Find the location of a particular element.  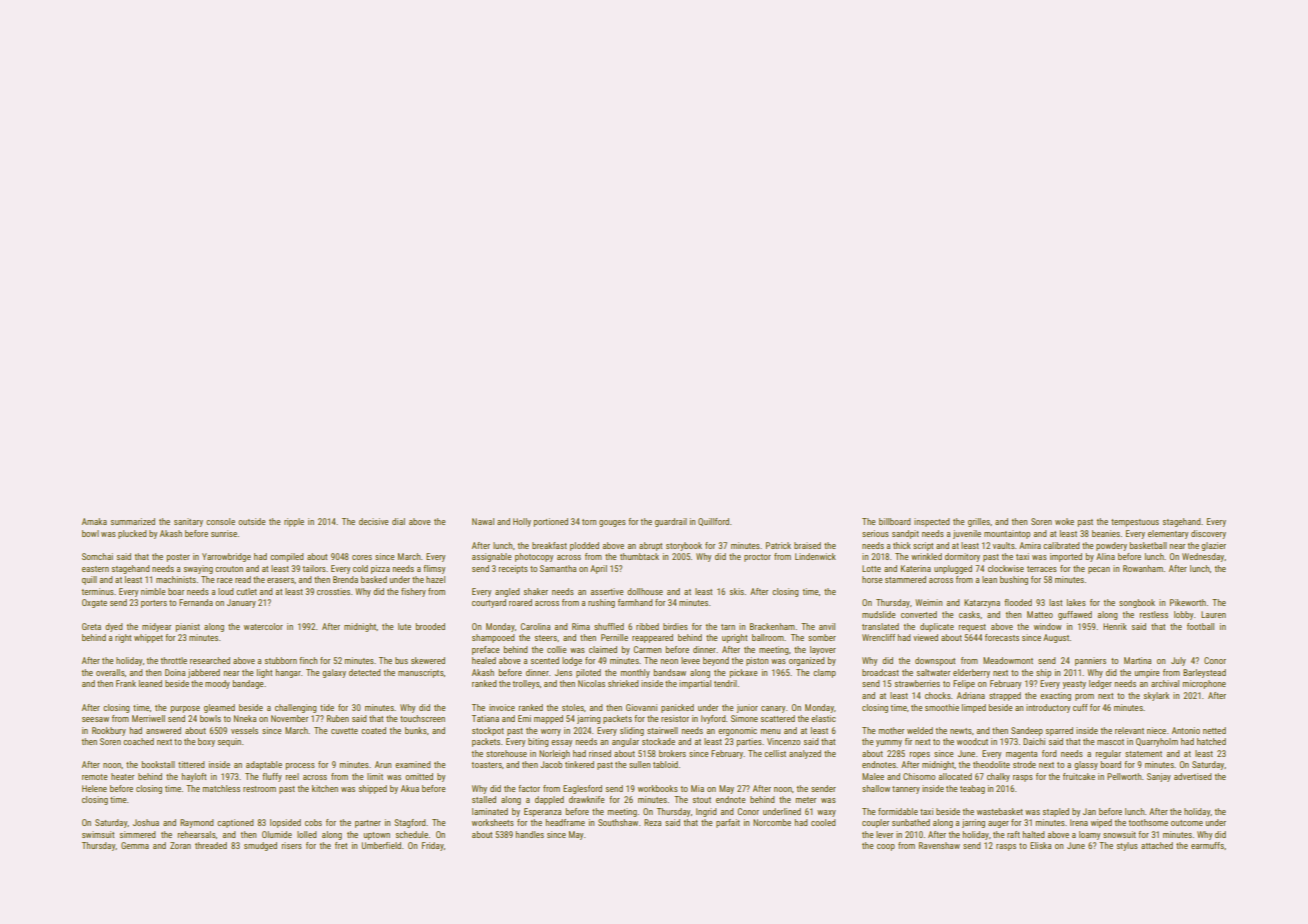

rehearsals is located at coordinates (196, 834).
